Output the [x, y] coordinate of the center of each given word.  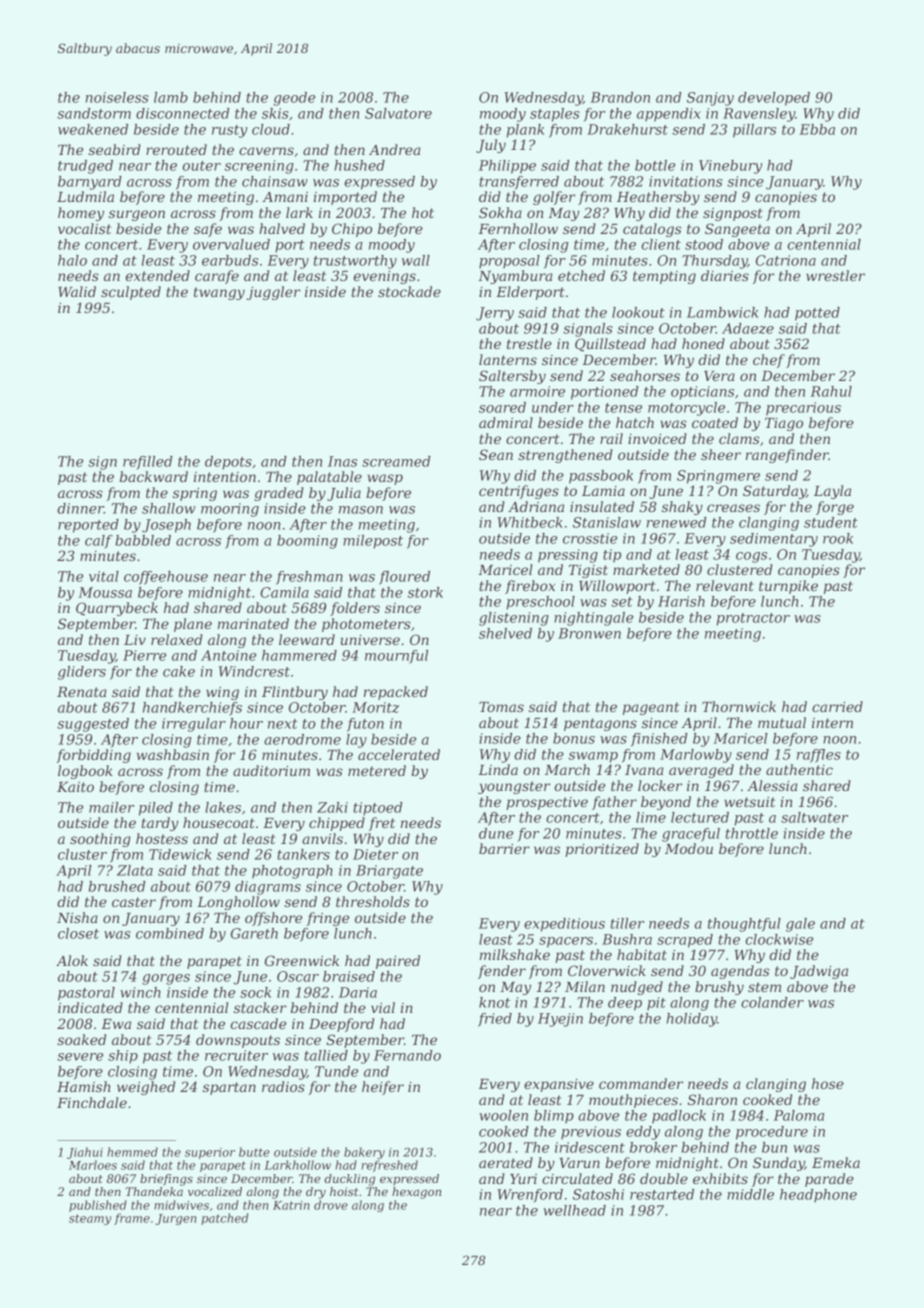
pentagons [600, 724]
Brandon [620, 97]
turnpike [788, 587]
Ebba [817, 129]
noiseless [117, 97]
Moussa [105, 592]
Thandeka [154, 1191]
